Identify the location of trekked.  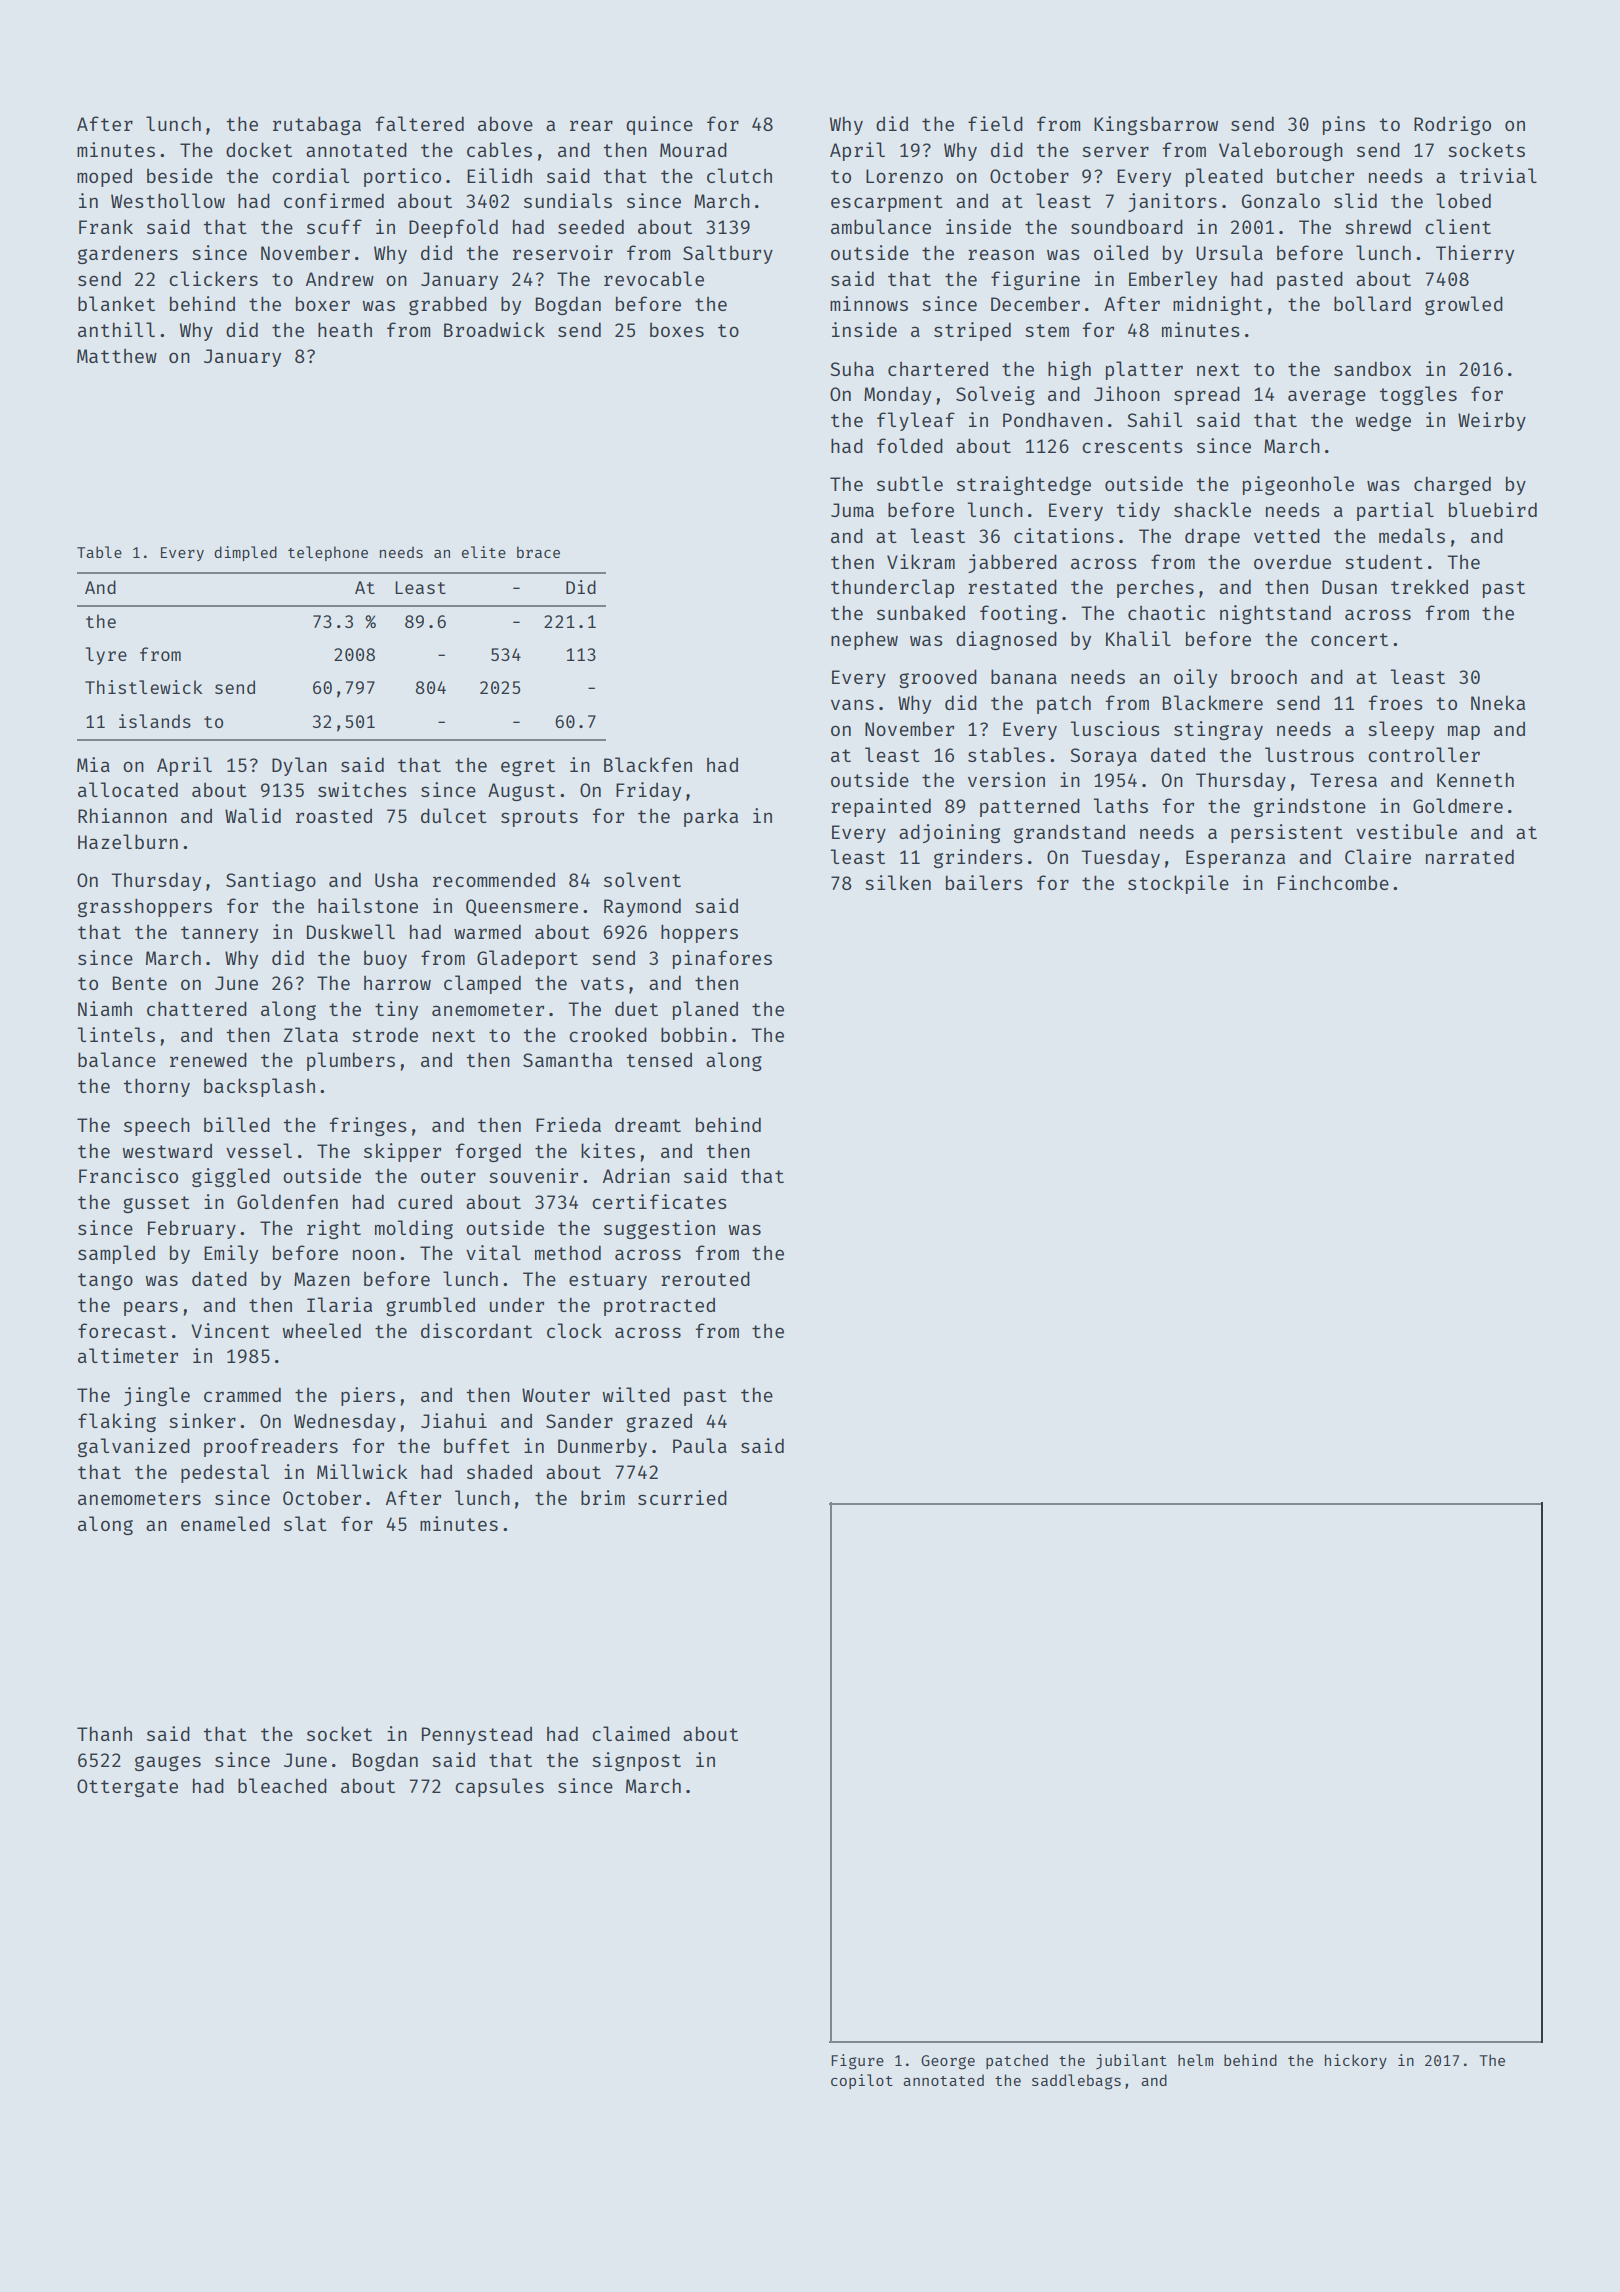
(1429, 586).
